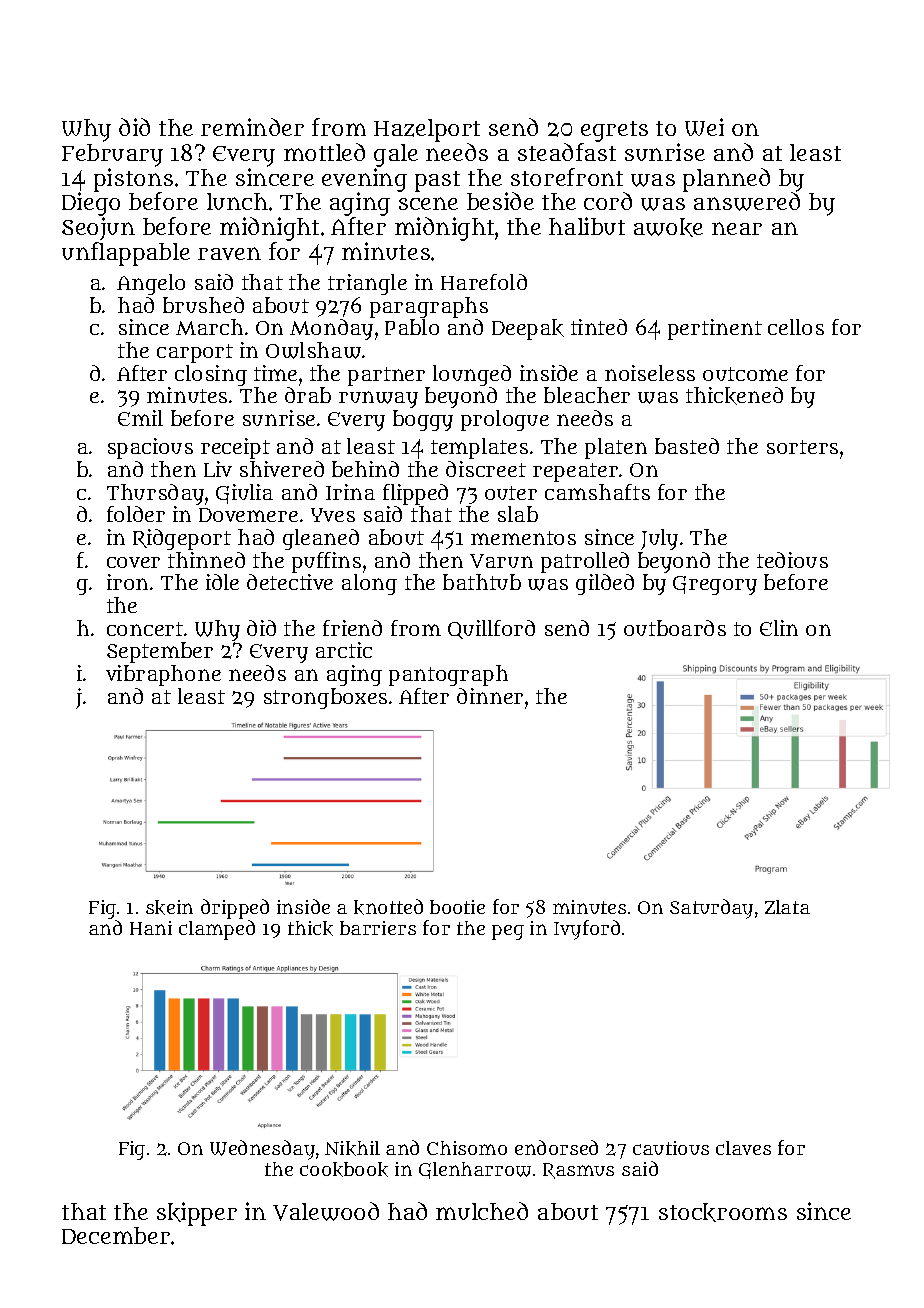 This screenshot has height=1308, width=924. What do you see at coordinates (467, 1148) in the screenshot?
I see `Chisomo` at bounding box center [467, 1148].
